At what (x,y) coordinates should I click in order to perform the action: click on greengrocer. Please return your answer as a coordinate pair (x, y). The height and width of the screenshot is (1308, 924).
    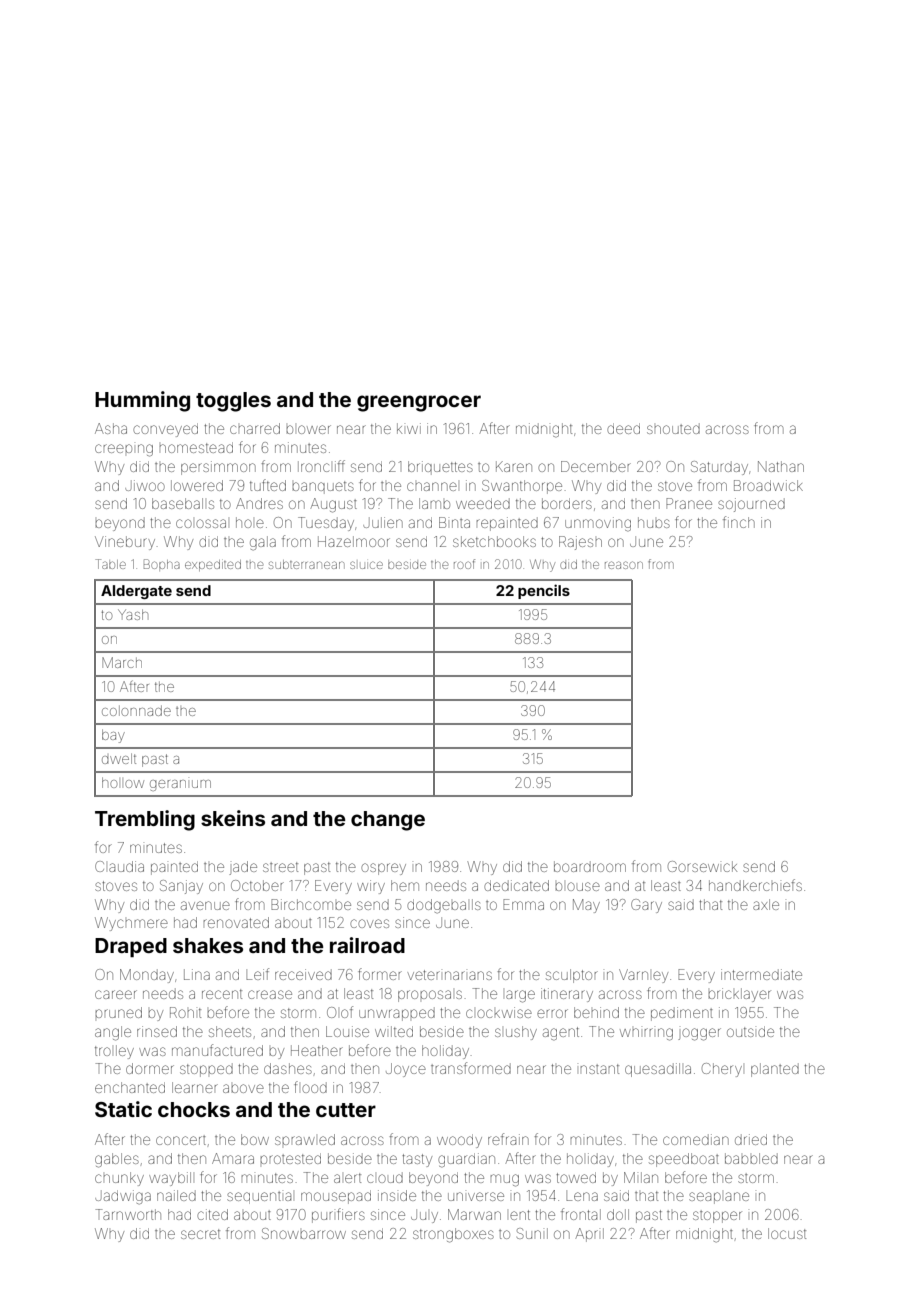
    Looking at the image, I should click on (419, 403).
